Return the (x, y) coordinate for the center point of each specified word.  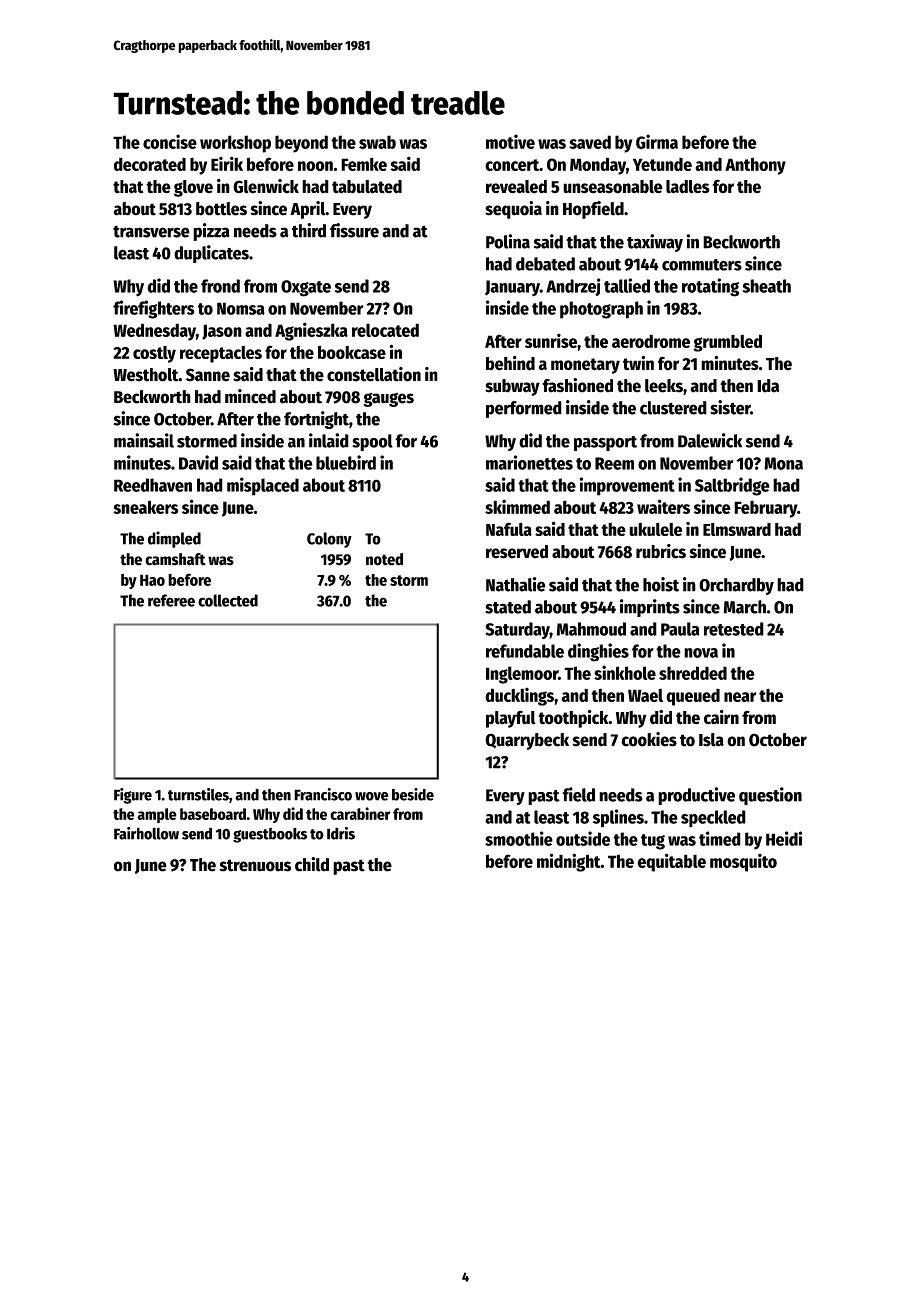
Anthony (755, 166)
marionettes (529, 462)
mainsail (144, 440)
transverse (151, 231)
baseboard (213, 814)
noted (384, 559)
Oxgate (306, 288)
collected (228, 600)
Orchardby (736, 586)
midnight (569, 862)
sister (730, 407)
